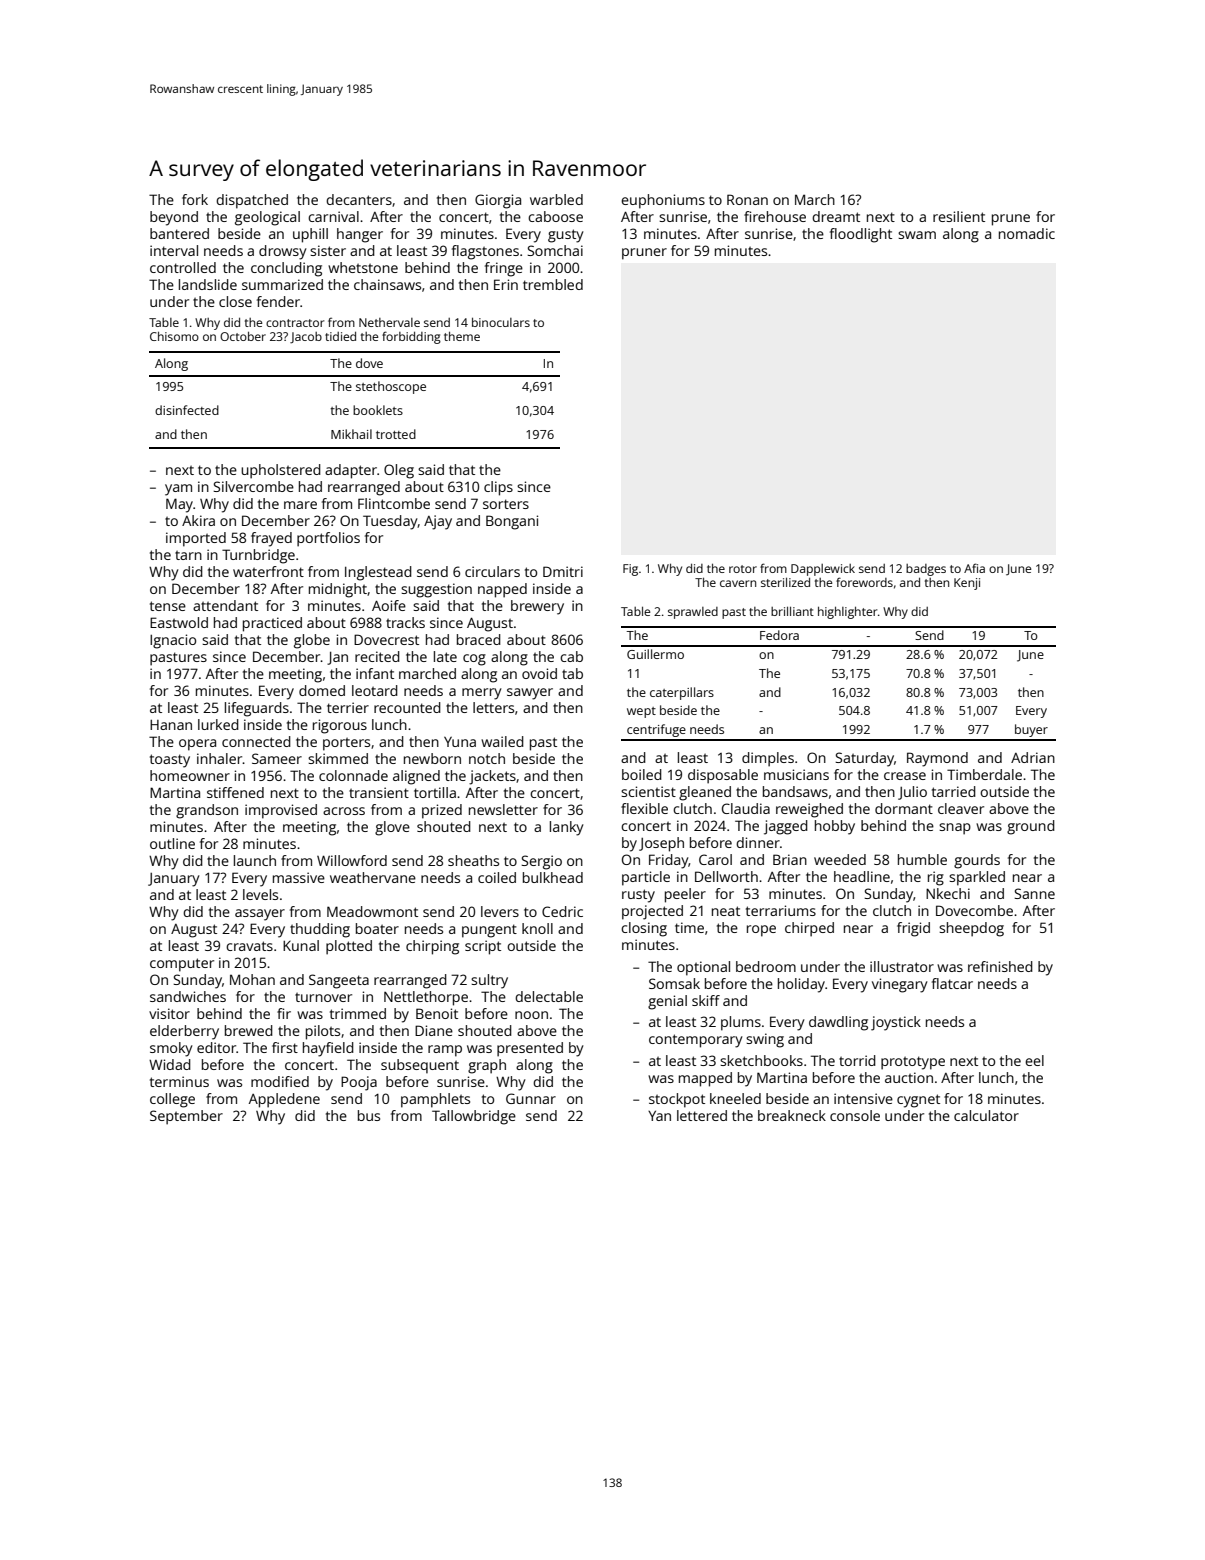 Image resolution: width=1205 pixels, height=1560 pixels. Describe the element at coordinates (281, 471) in the page. I see `upholstered` at that location.
